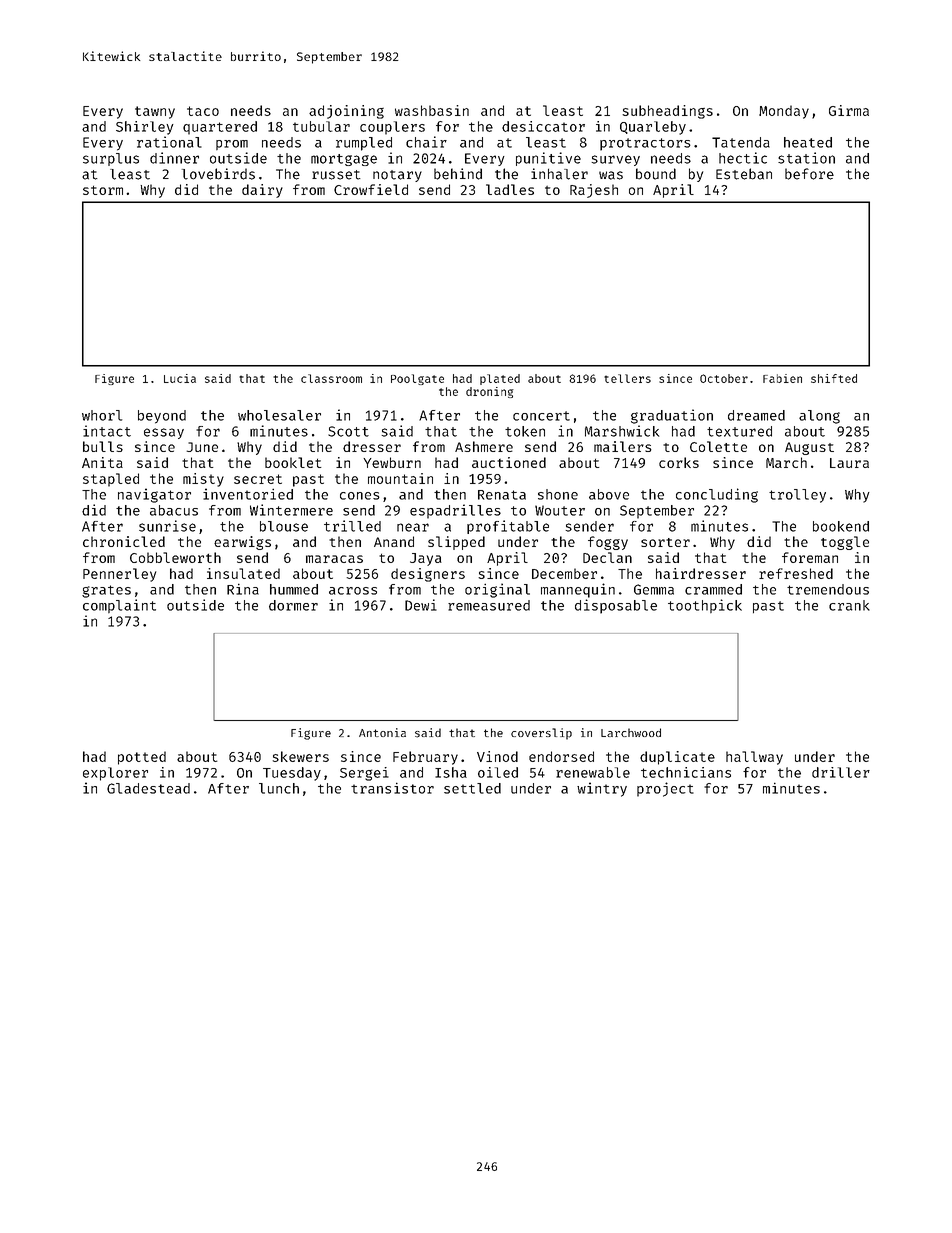  Describe the element at coordinates (594, 191) in the screenshot. I see `Rajesh` at that location.
